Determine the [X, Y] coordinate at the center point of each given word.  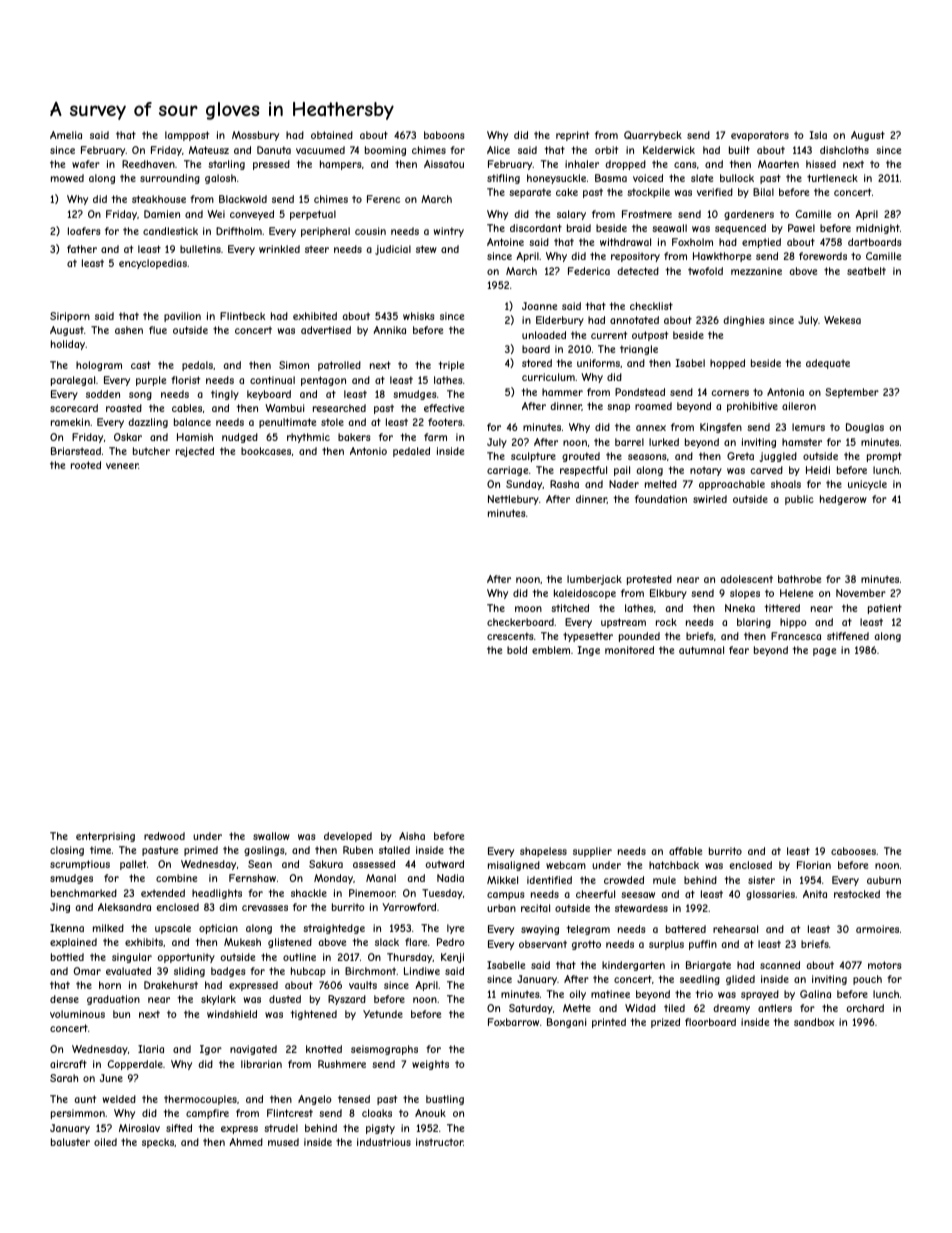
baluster [70, 1142]
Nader [624, 484]
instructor [439, 1142]
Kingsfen [721, 428]
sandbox [814, 1022]
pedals [197, 366]
